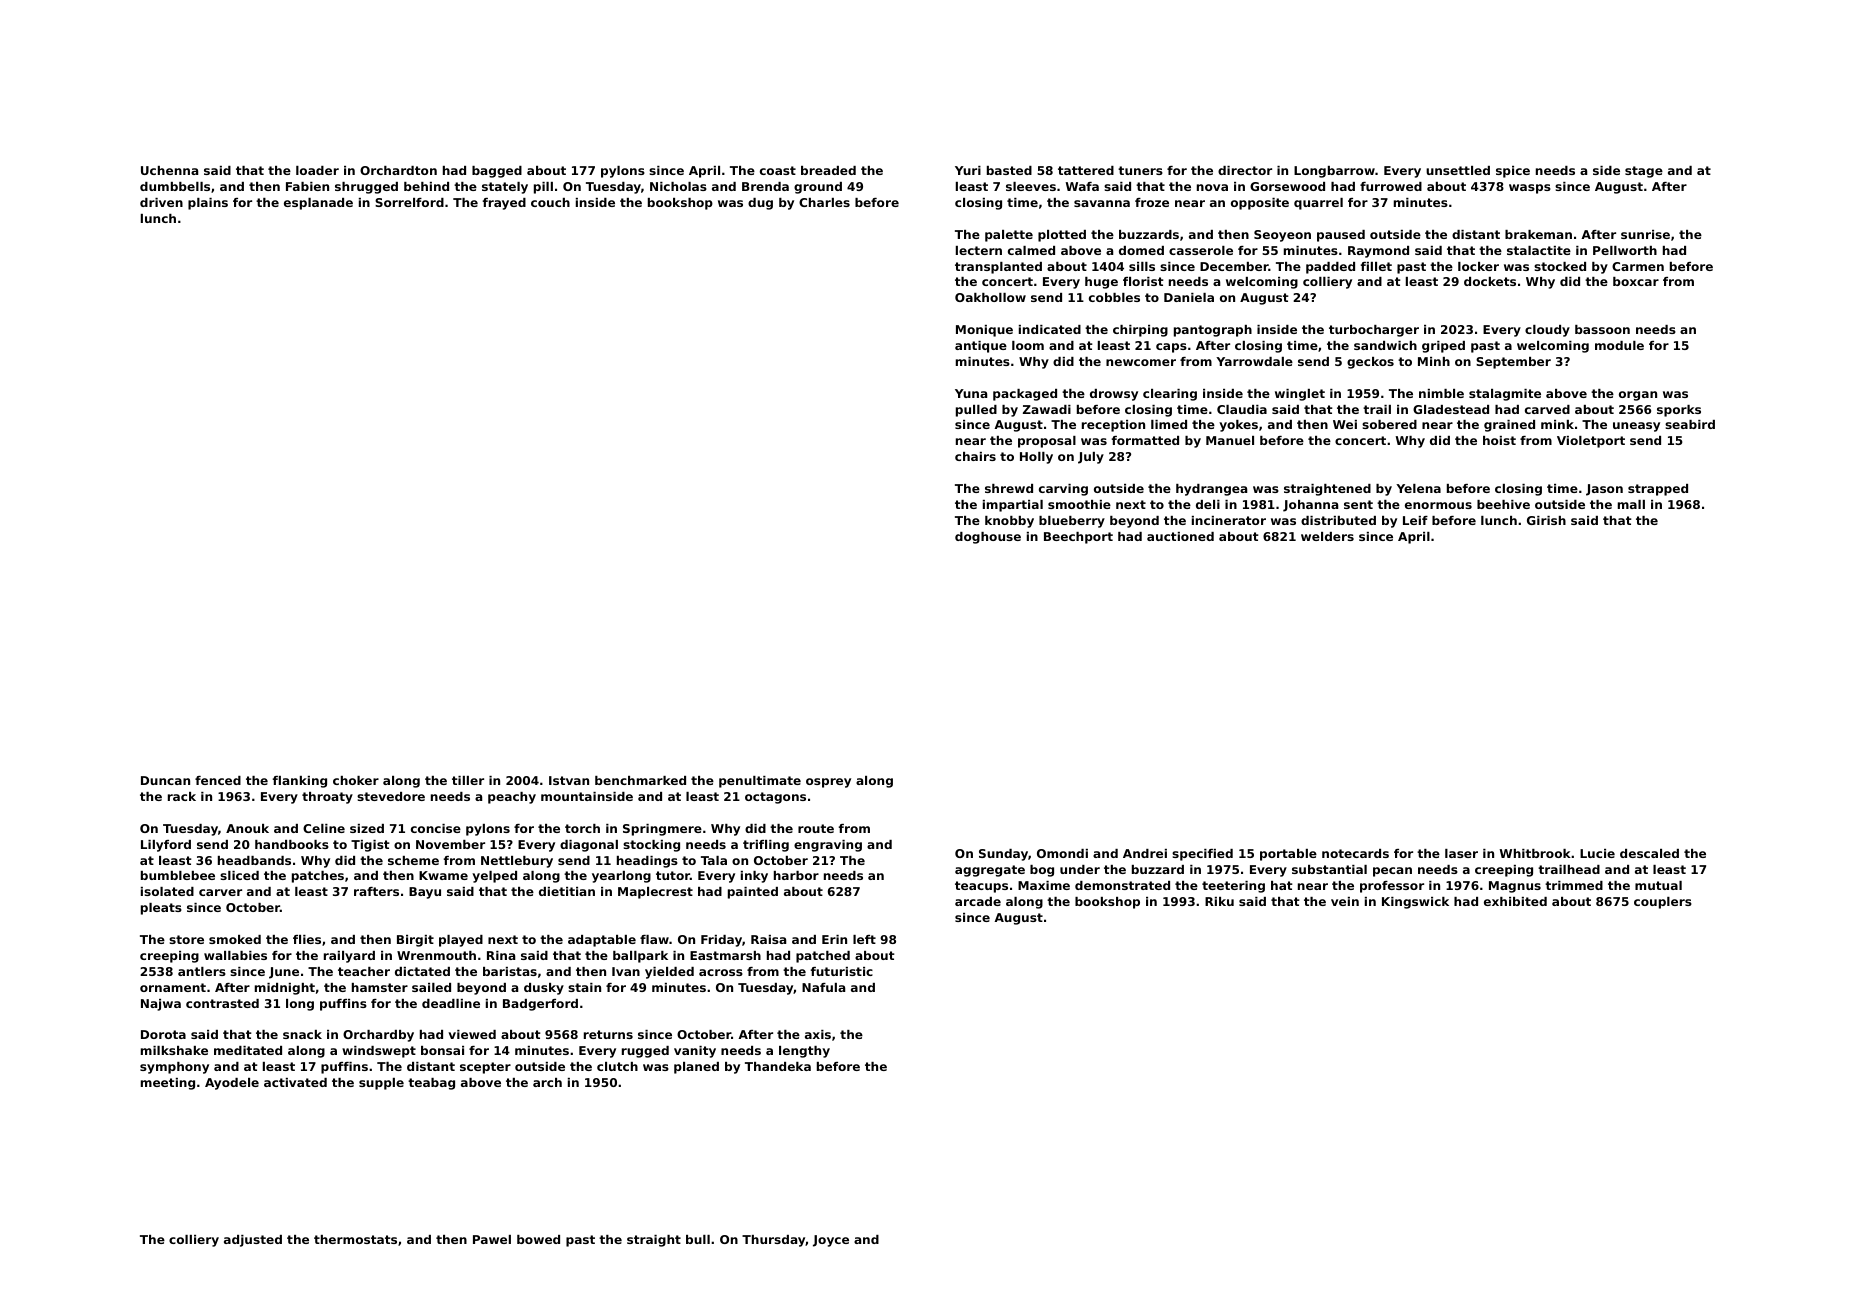 The image size is (1856, 1312). Describe the element at coordinates (169, 170) in the document. I see `Uchenna` at that location.
